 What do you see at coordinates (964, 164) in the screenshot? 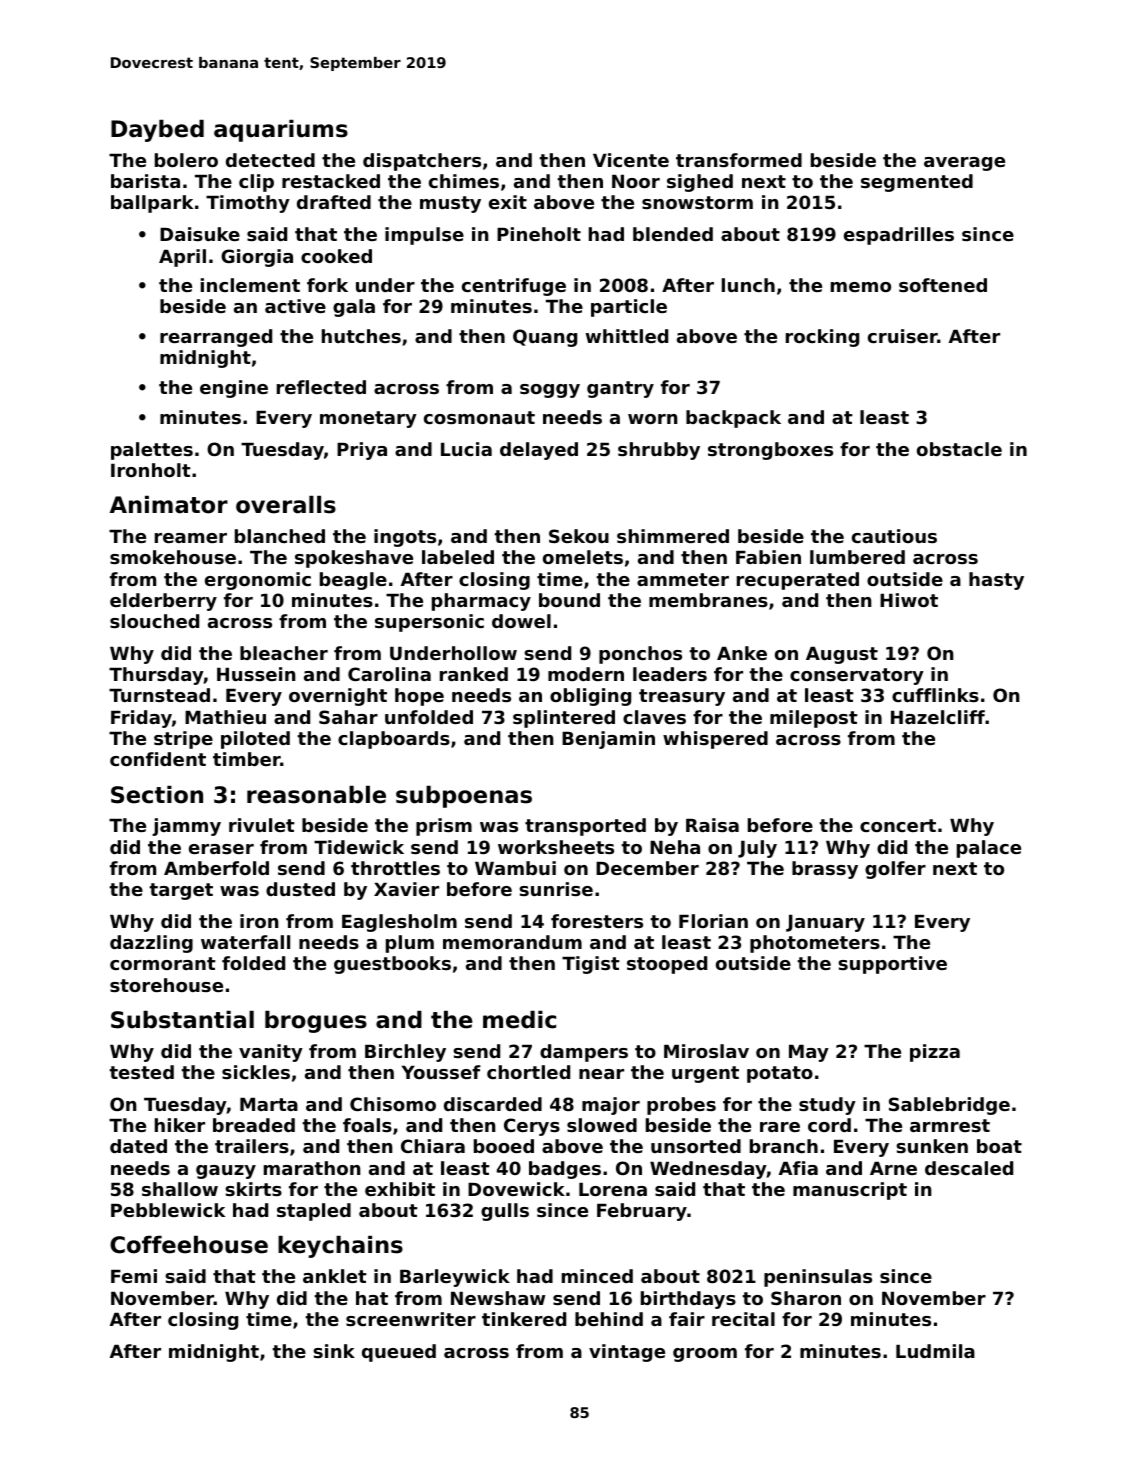
I see `average` at bounding box center [964, 164].
